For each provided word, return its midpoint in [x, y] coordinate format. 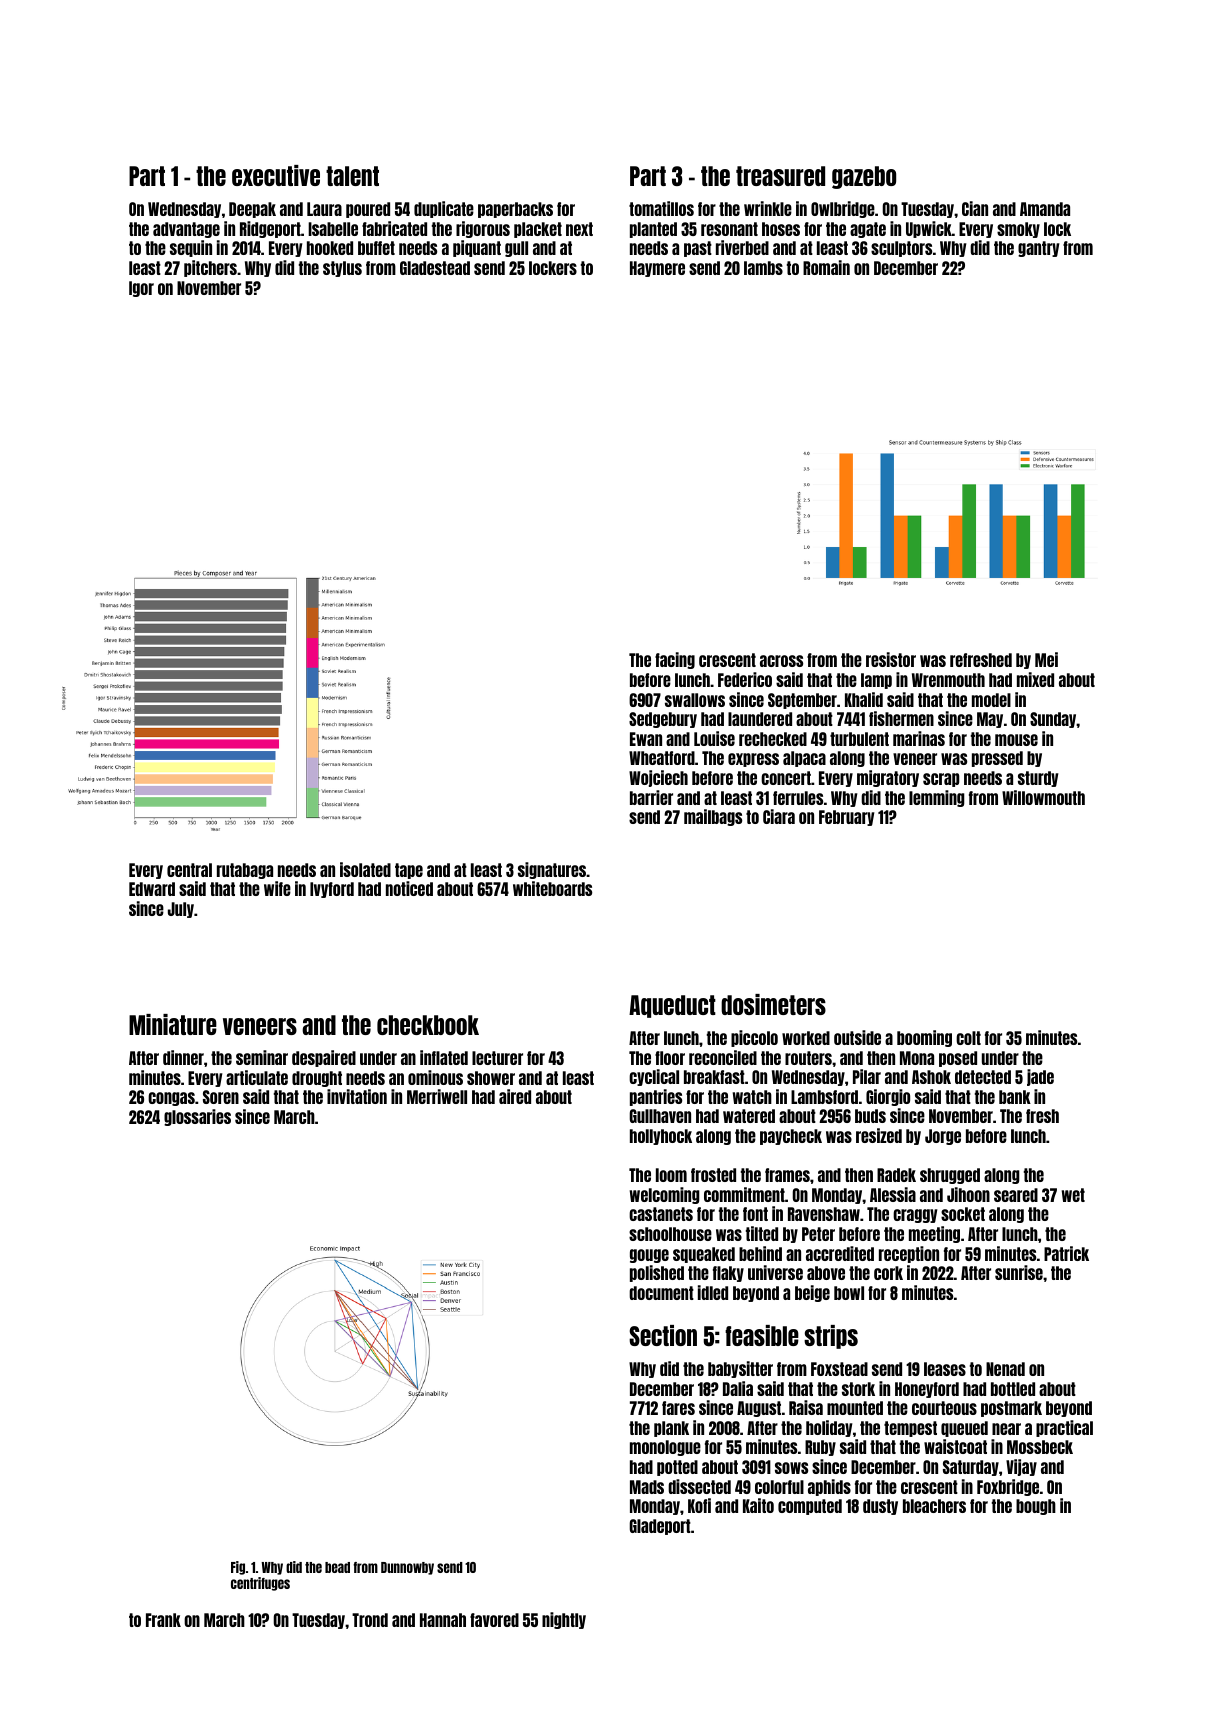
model [991, 700]
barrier [651, 797]
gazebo [864, 177]
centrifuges [260, 1584]
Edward [152, 889]
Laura [324, 209]
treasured [780, 176]
